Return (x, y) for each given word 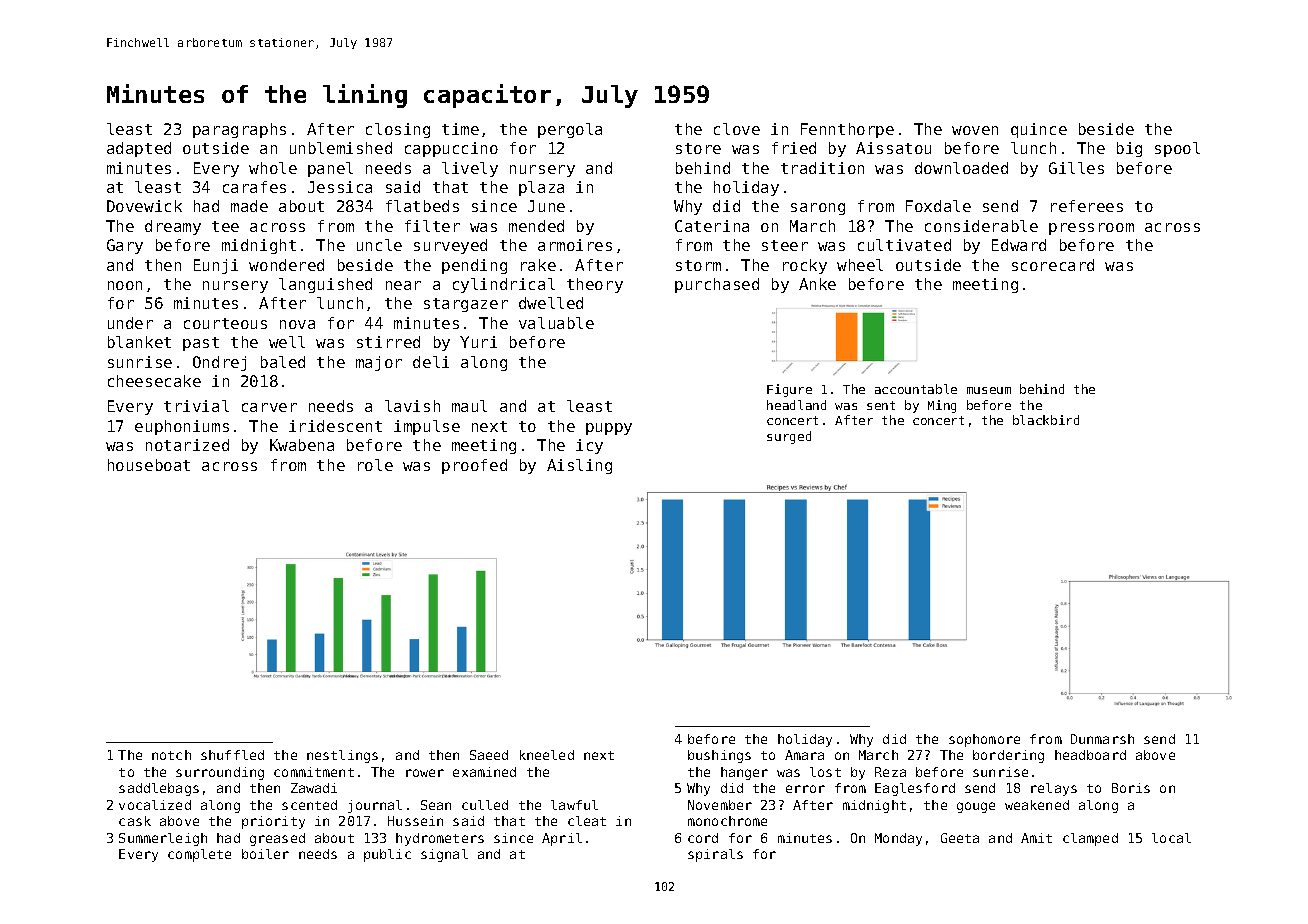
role (375, 465)
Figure (789, 390)
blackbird (1046, 420)
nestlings (342, 756)
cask (135, 821)
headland (796, 405)
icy (589, 446)
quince (1039, 130)
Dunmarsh (1102, 739)
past (201, 344)
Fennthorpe (847, 130)
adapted (139, 149)
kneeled (547, 755)
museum (989, 390)
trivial (196, 406)
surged (789, 437)
